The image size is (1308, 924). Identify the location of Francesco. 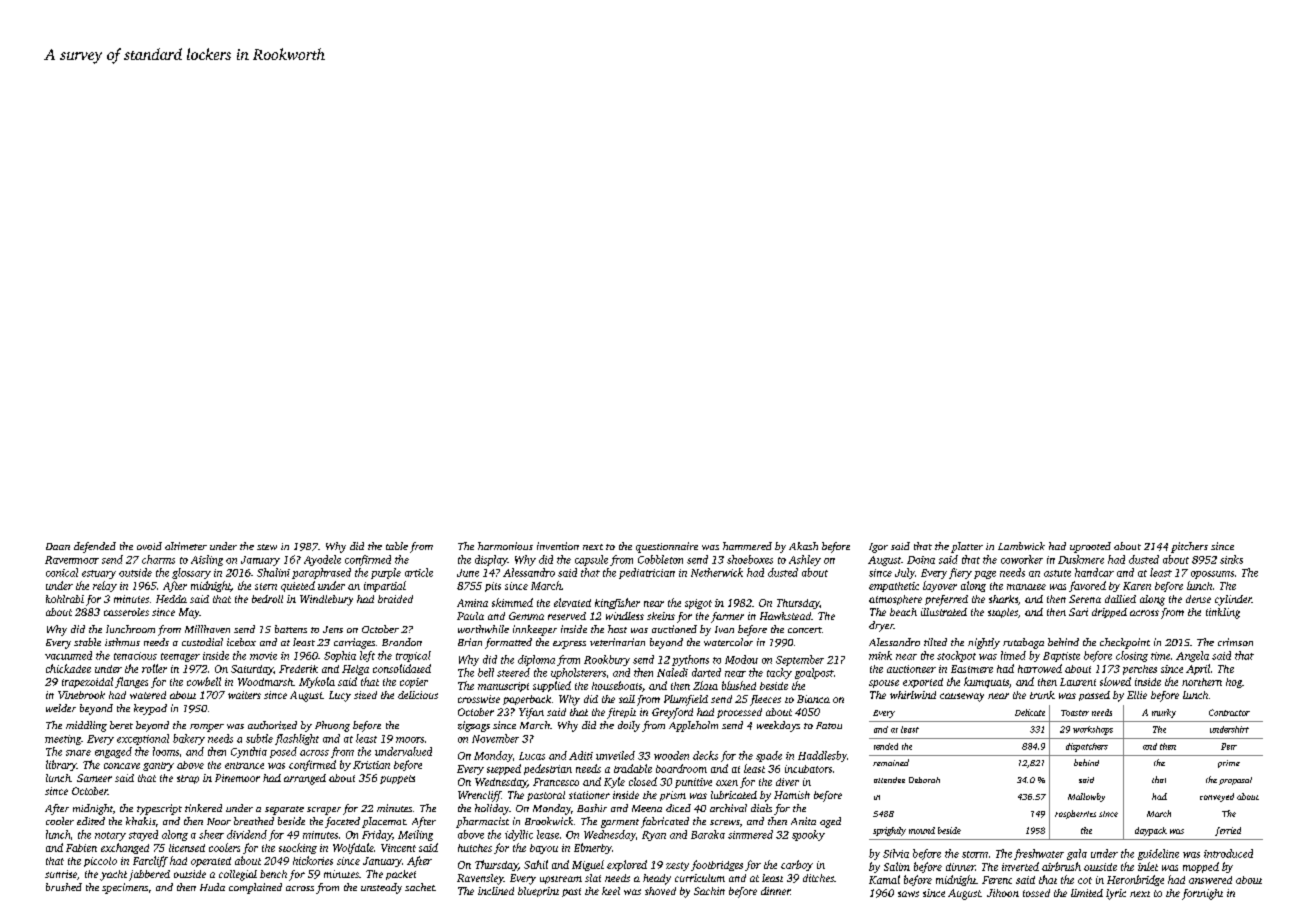
(556, 782).
